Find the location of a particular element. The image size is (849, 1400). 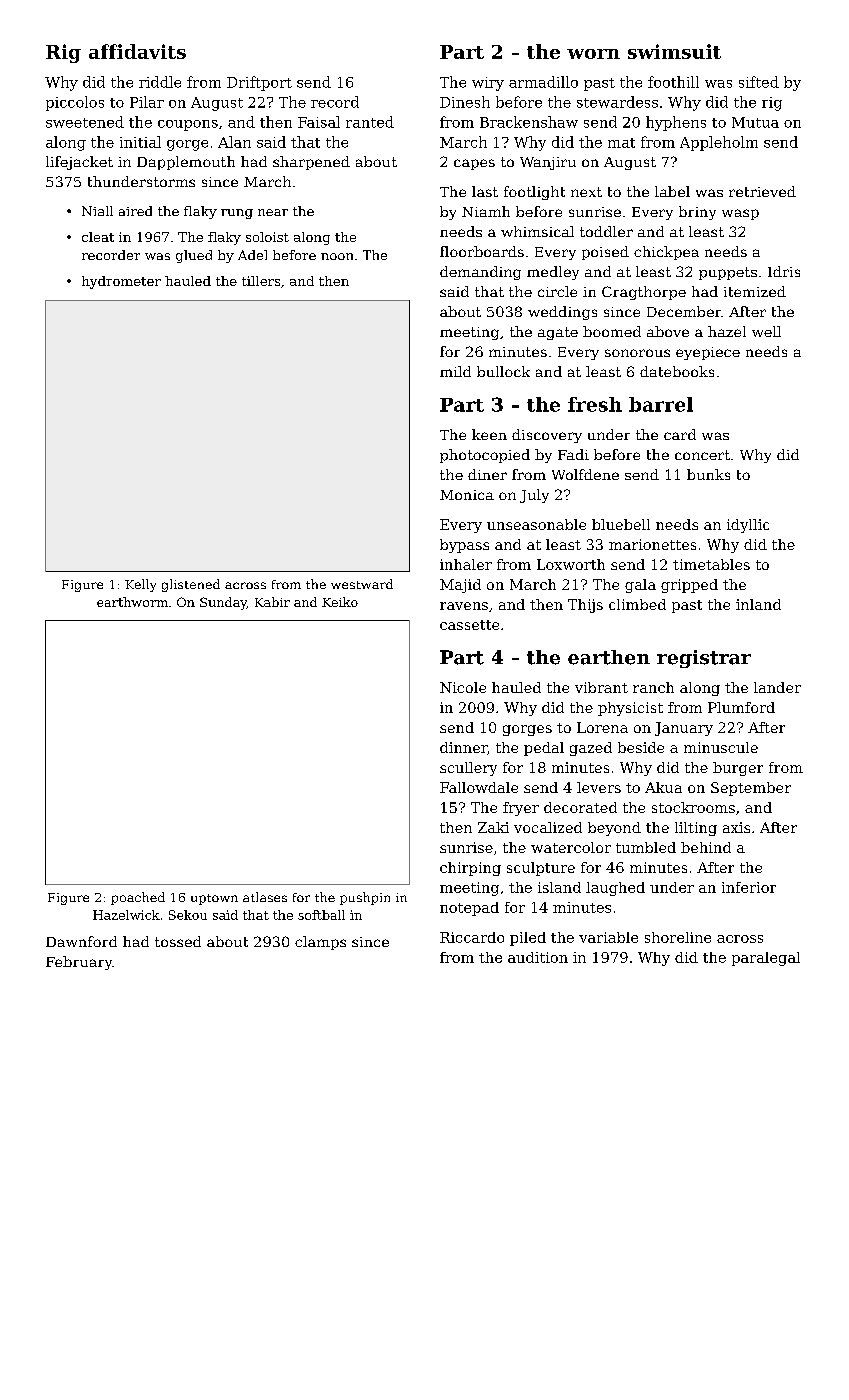

marionettes is located at coordinates (652, 544).
